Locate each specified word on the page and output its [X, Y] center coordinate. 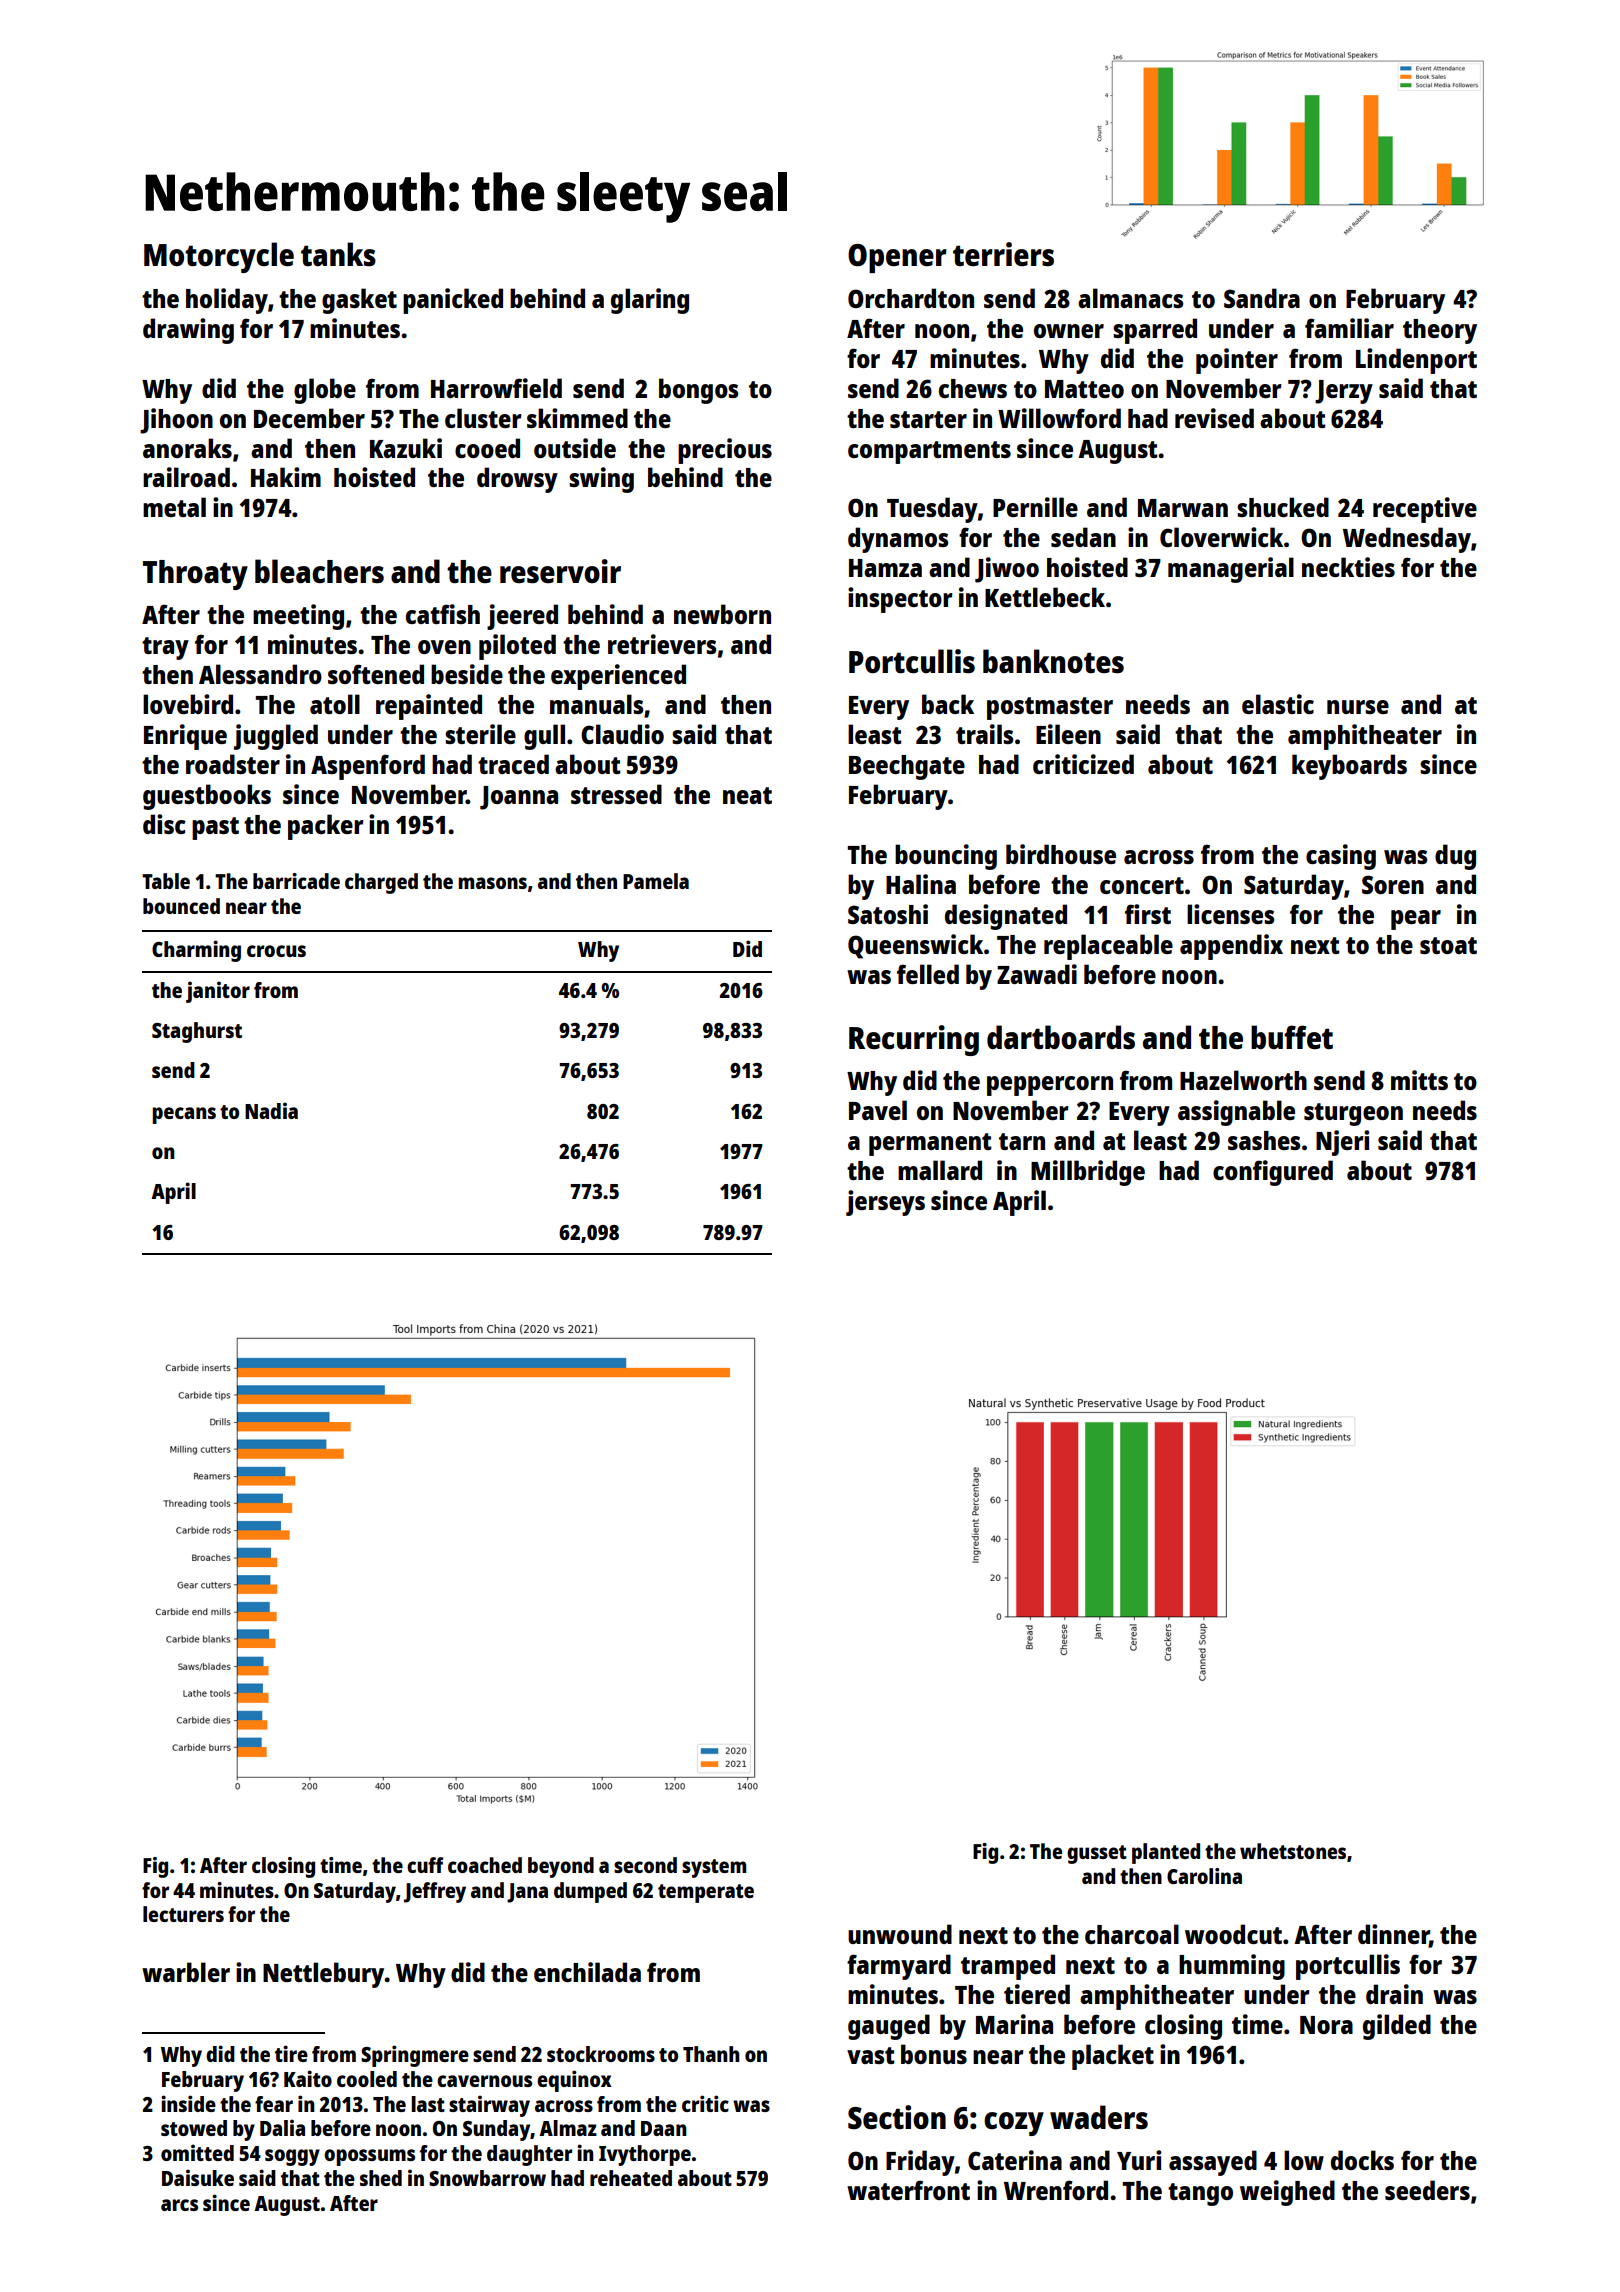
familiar [1349, 328]
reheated [631, 2178]
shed [381, 2178]
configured [1273, 1173]
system [714, 1868]
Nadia [271, 1110]
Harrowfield [496, 388]
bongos [698, 391]
